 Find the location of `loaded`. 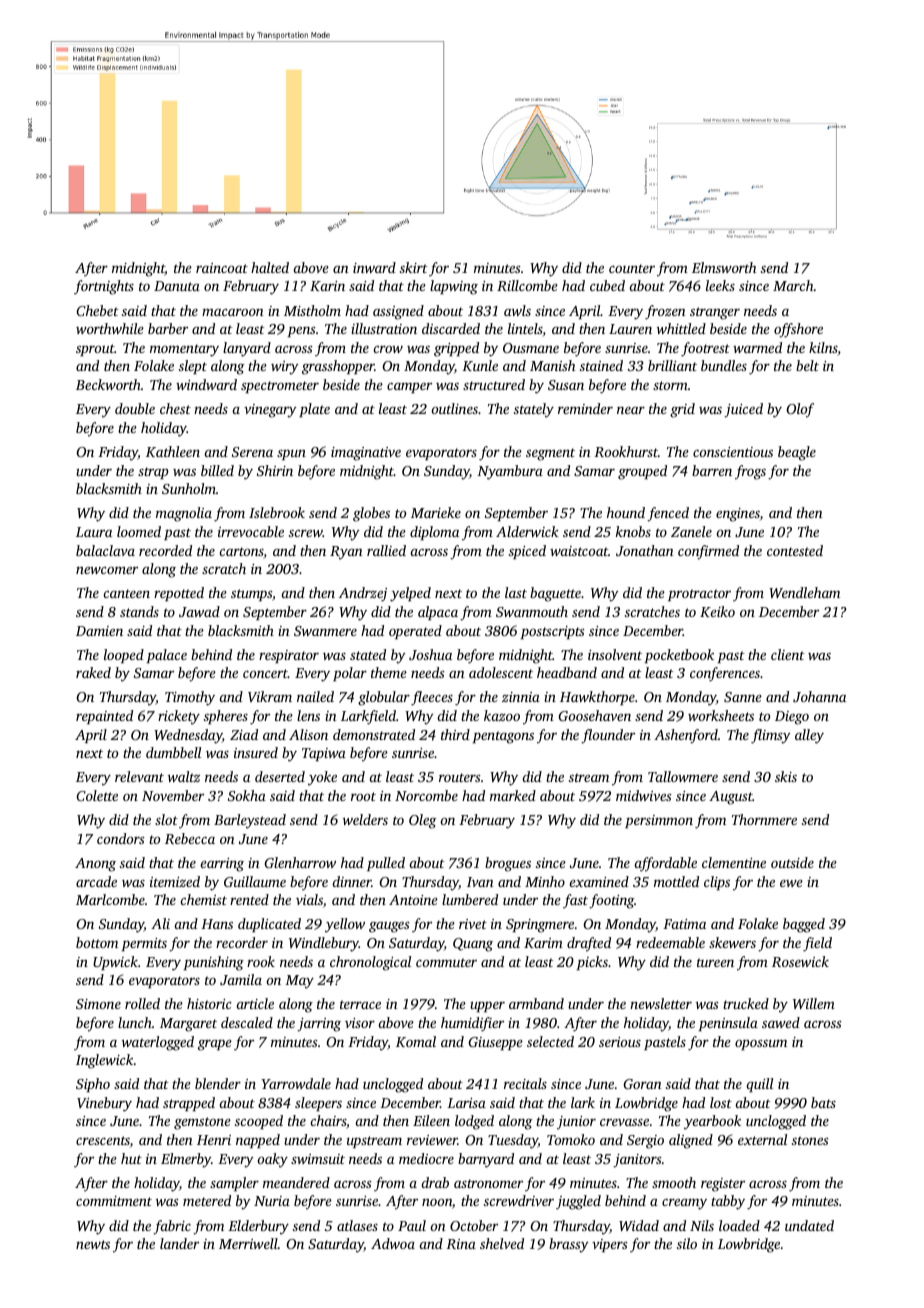

loaded is located at coordinates (739, 1225).
